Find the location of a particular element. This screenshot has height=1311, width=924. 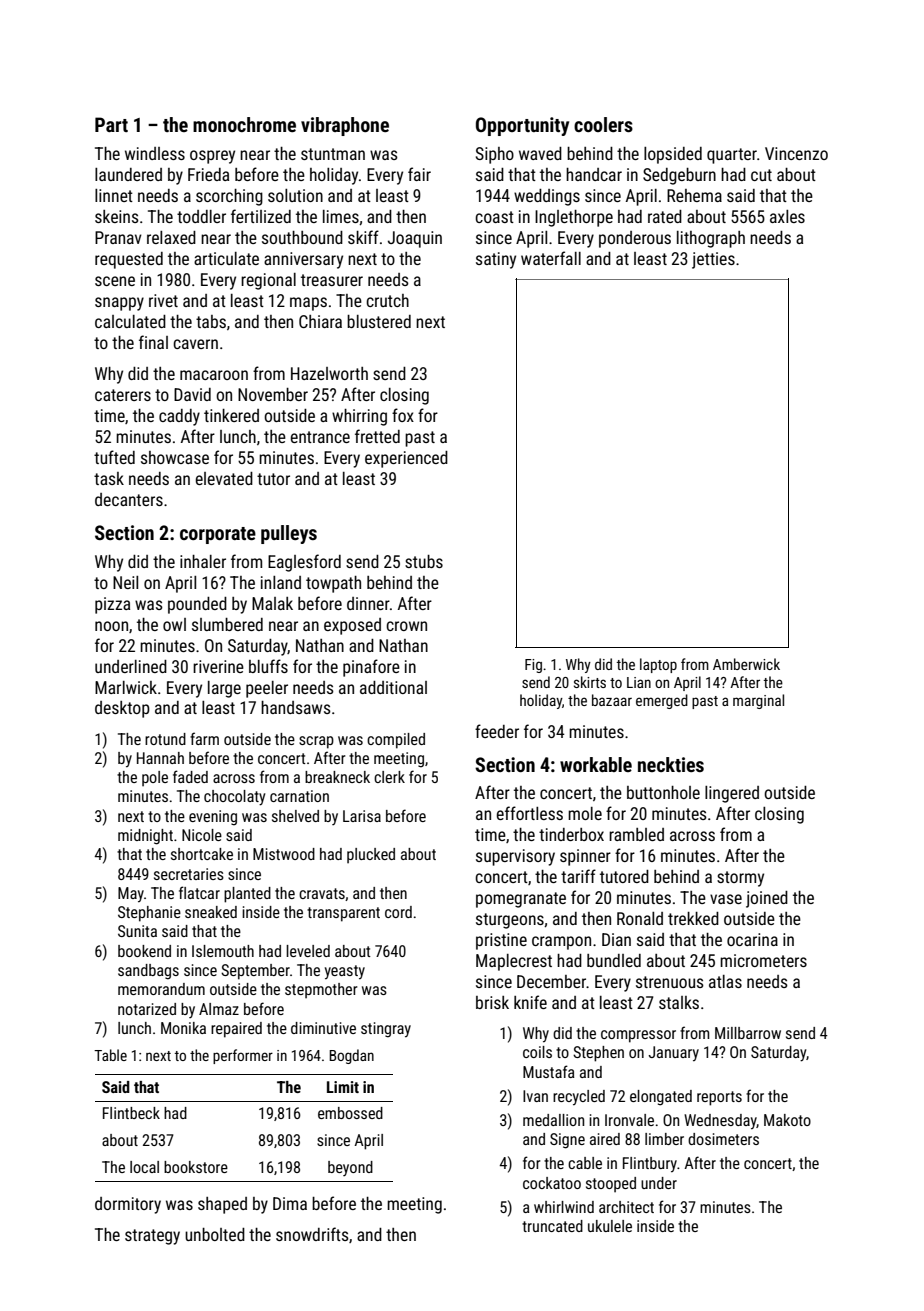

axles is located at coordinates (787, 216).
